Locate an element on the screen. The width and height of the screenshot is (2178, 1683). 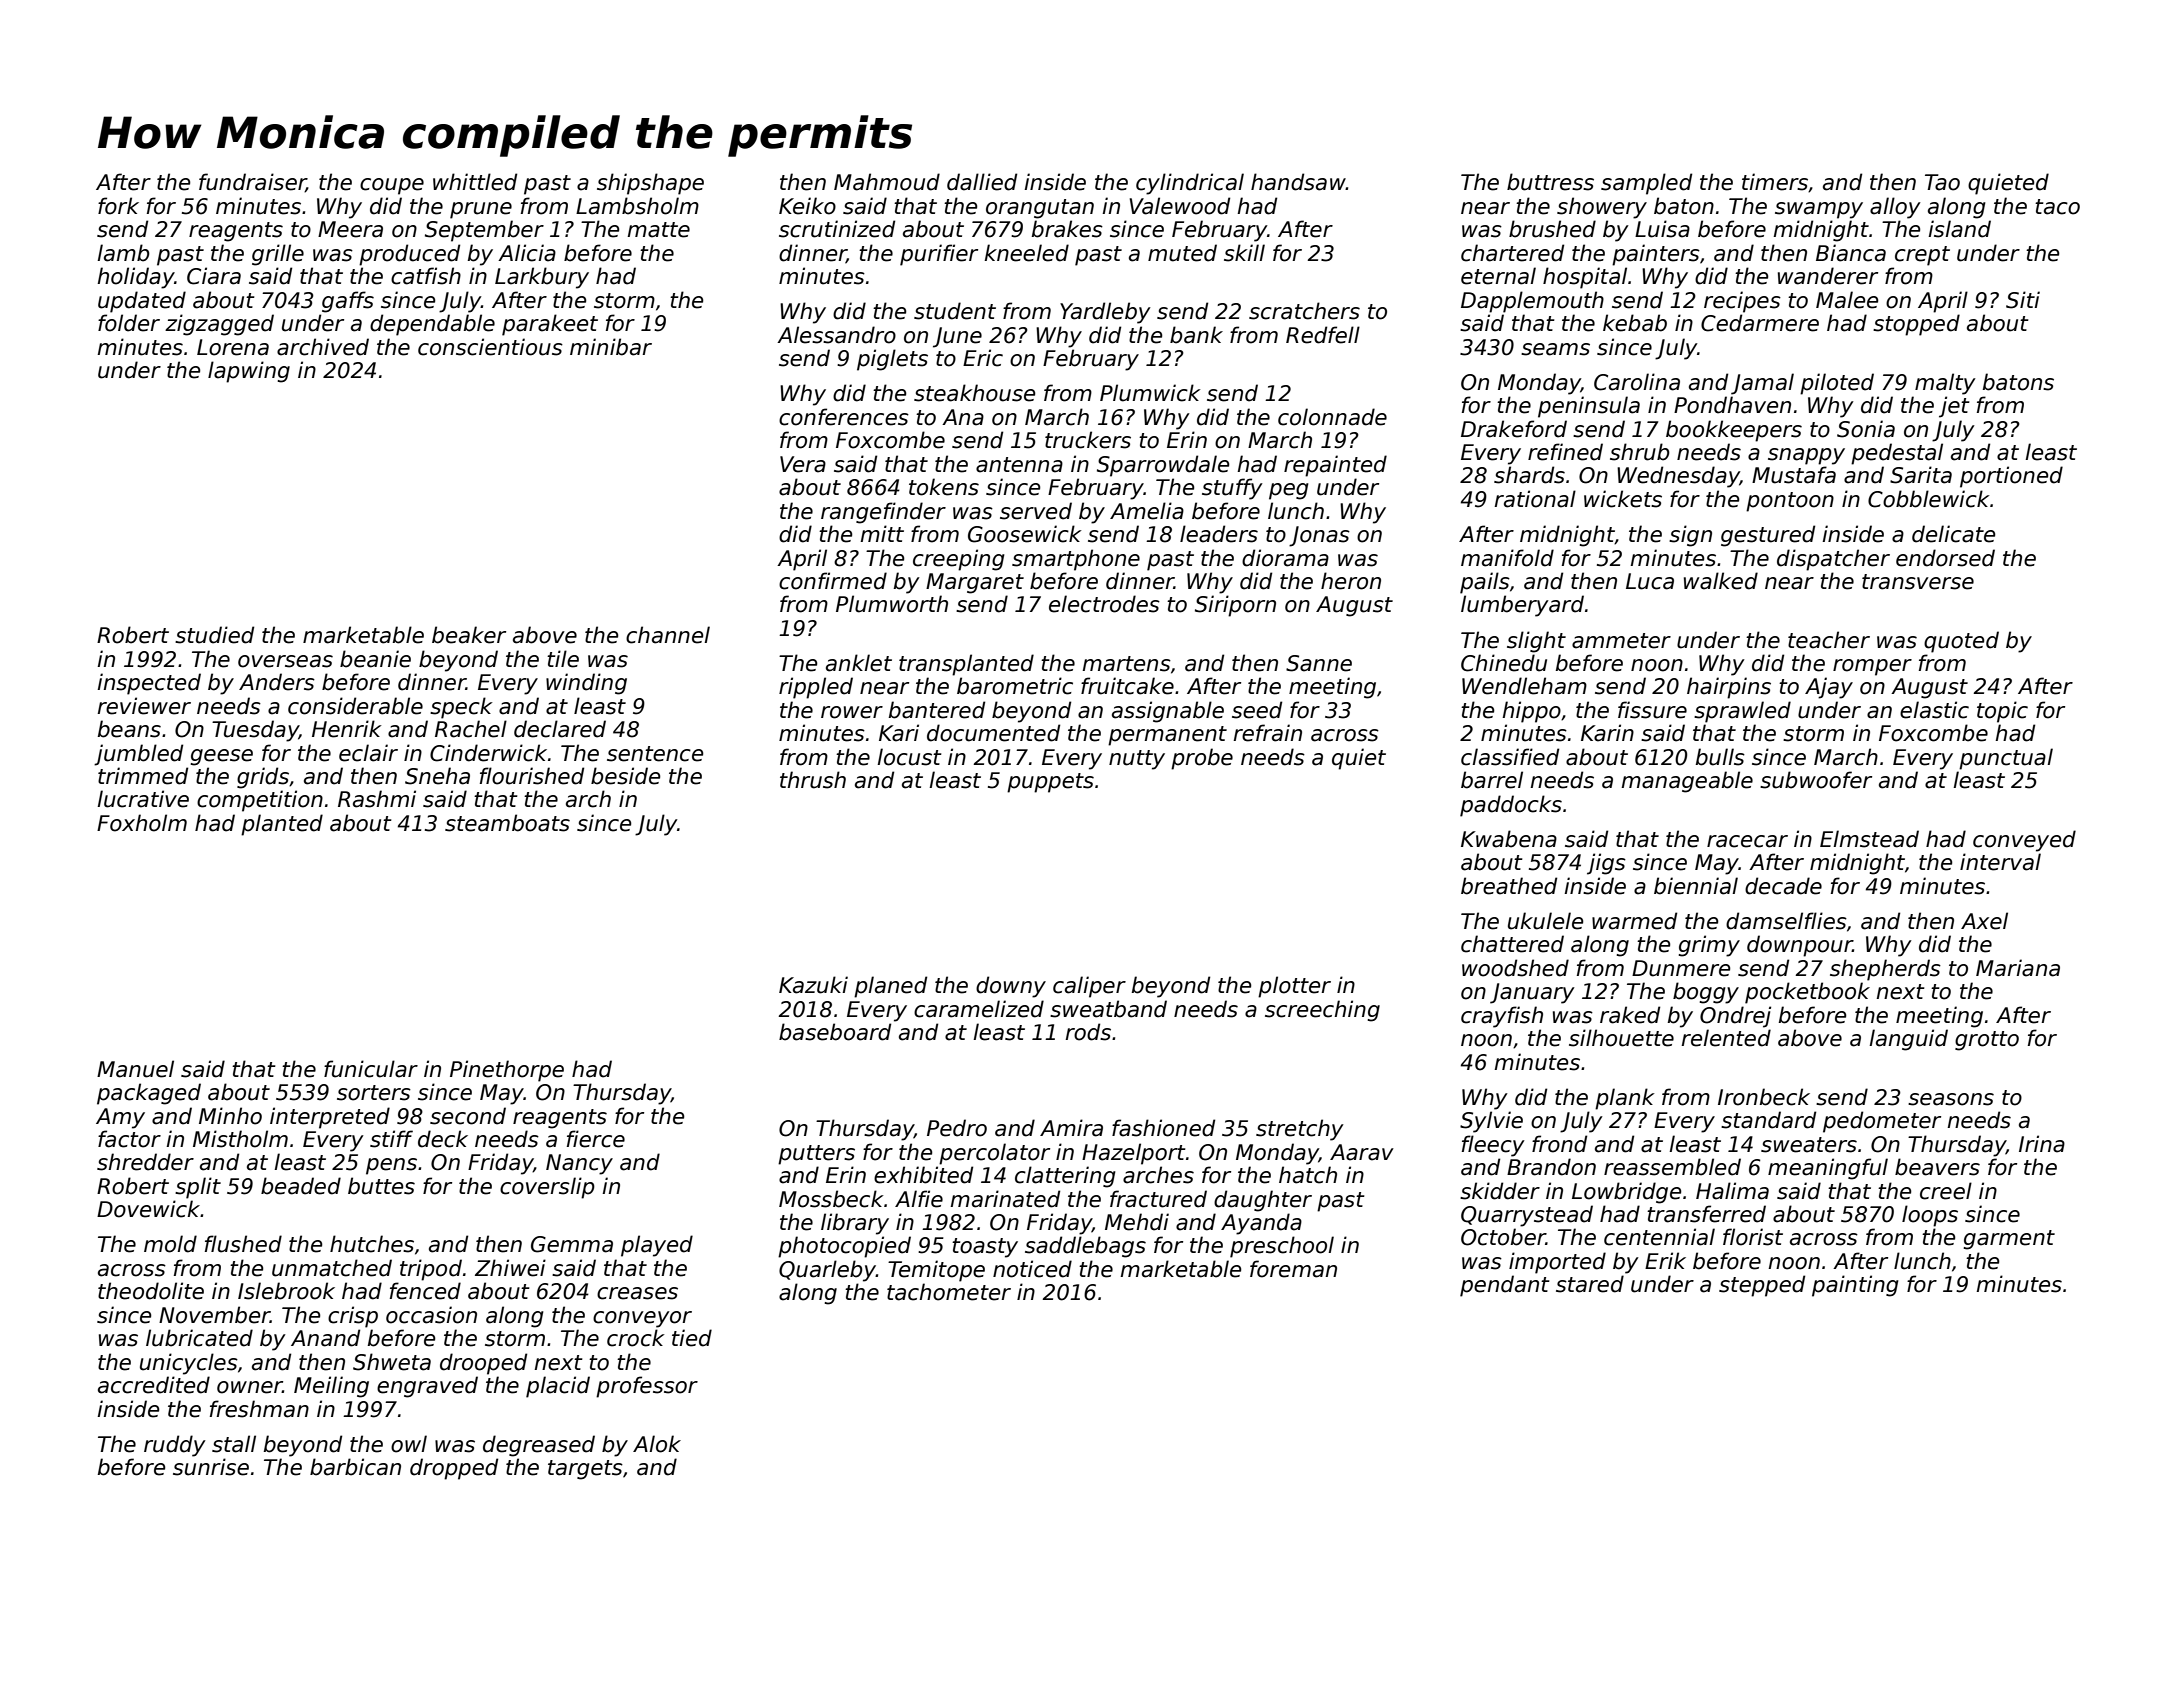
puppets is located at coordinates (1050, 783).
